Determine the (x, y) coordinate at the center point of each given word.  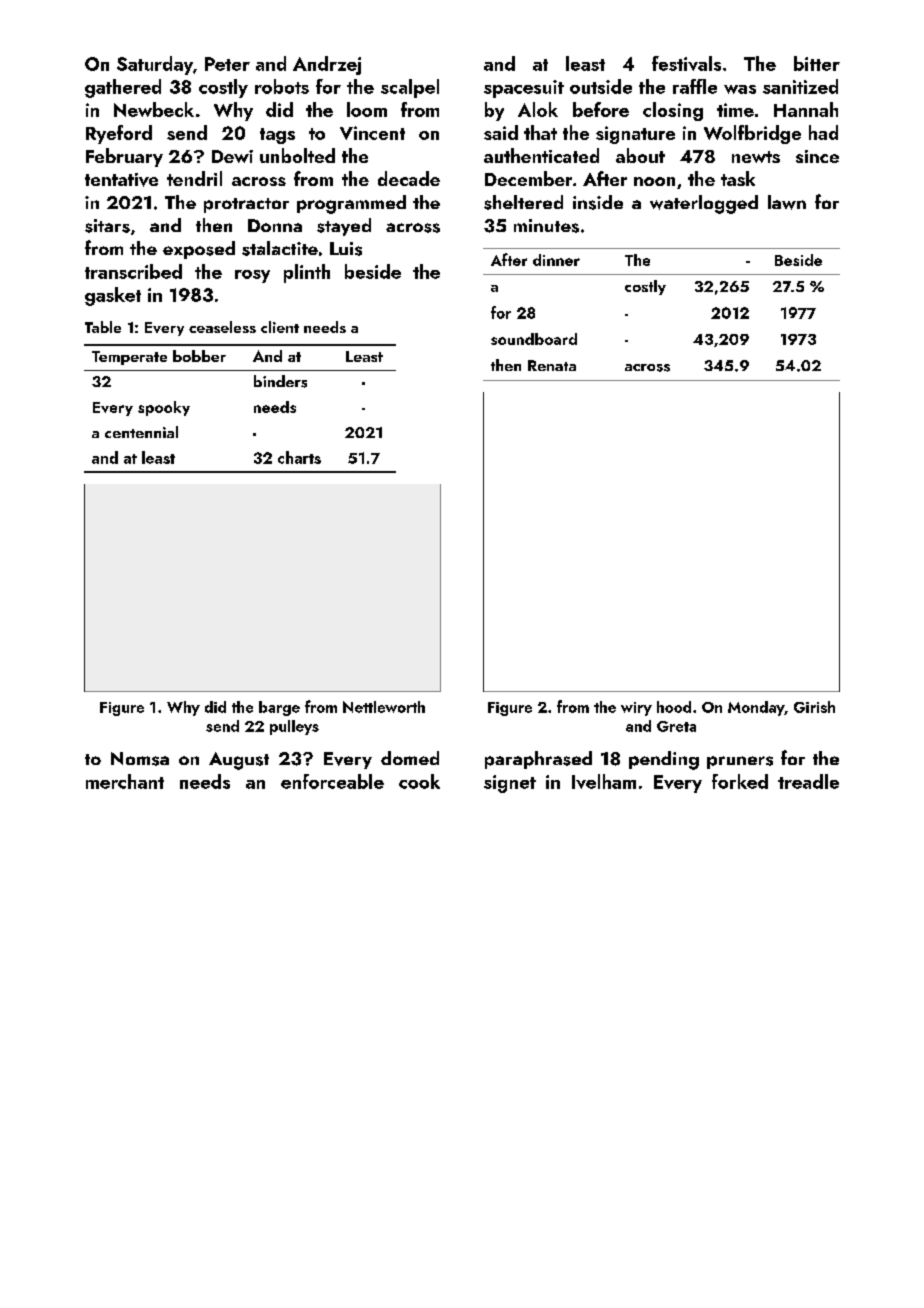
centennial (141, 432)
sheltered (523, 202)
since (817, 156)
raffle (695, 86)
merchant (125, 781)
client (280, 327)
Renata (552, 365)
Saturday (155, 65)
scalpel (410, 88)
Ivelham (604, 781)
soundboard (534, 339)
